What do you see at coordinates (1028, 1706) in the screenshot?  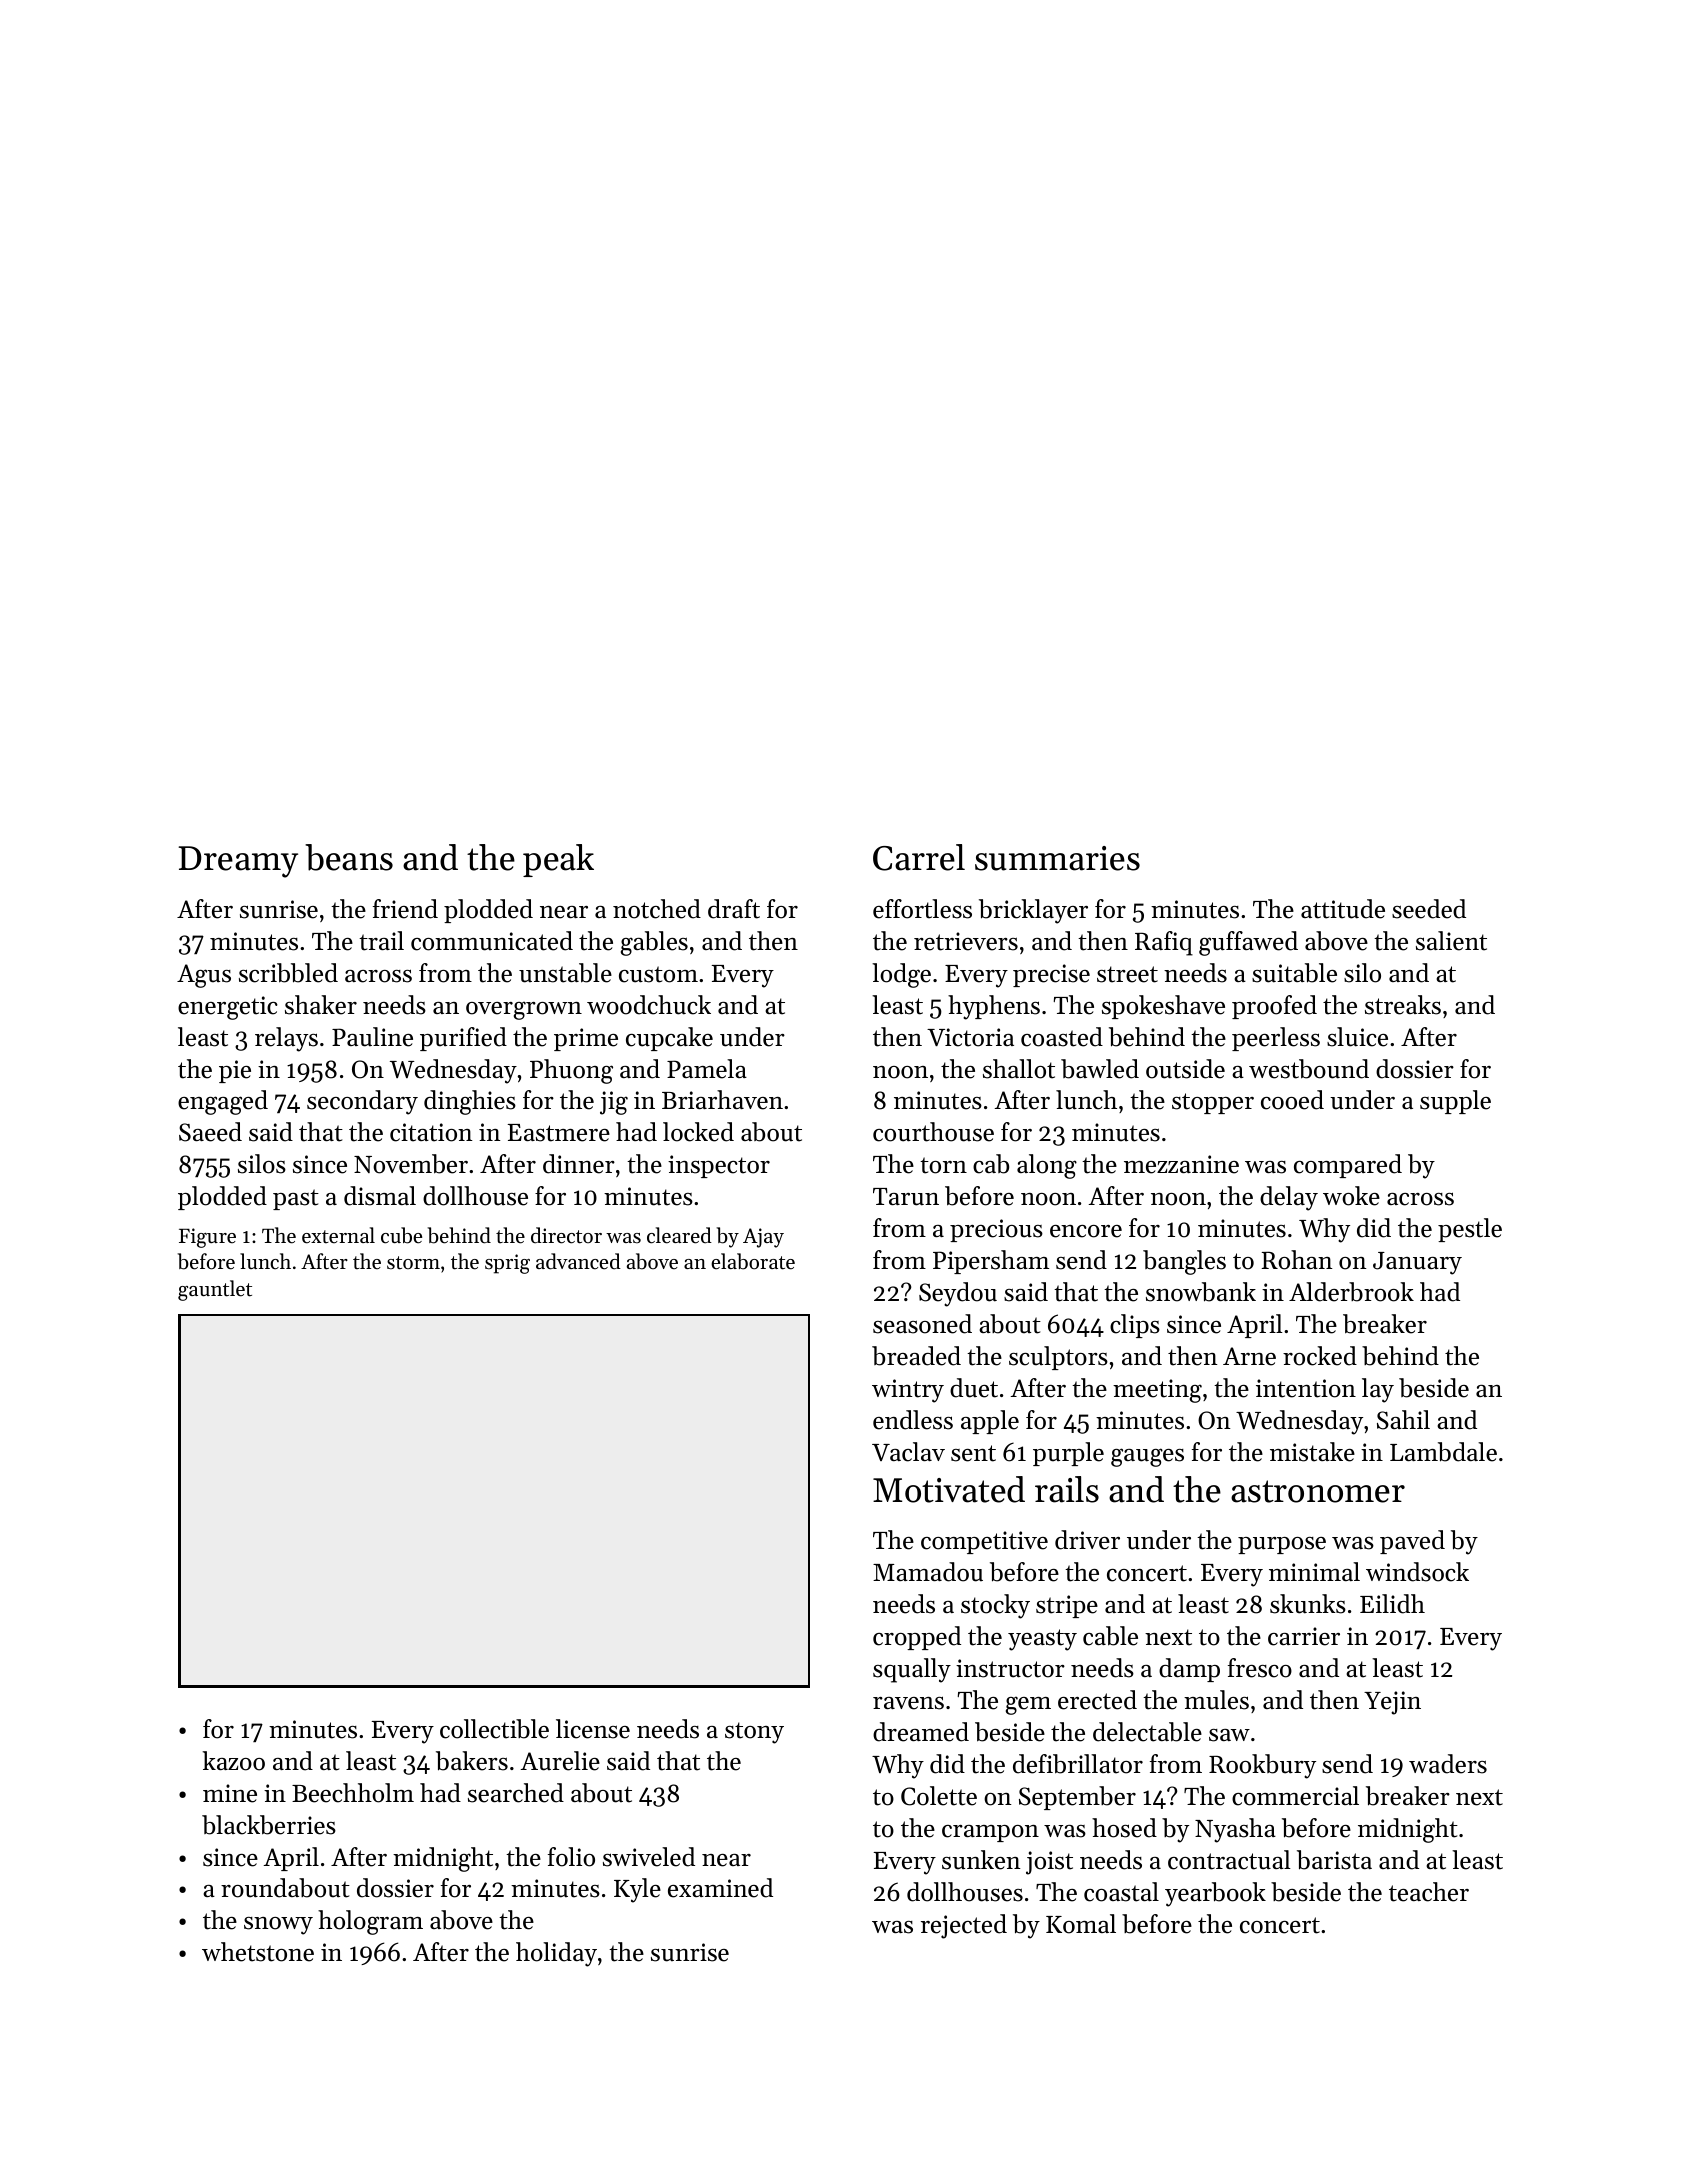 I see `gem` at bounding box center [1028, 1706].
